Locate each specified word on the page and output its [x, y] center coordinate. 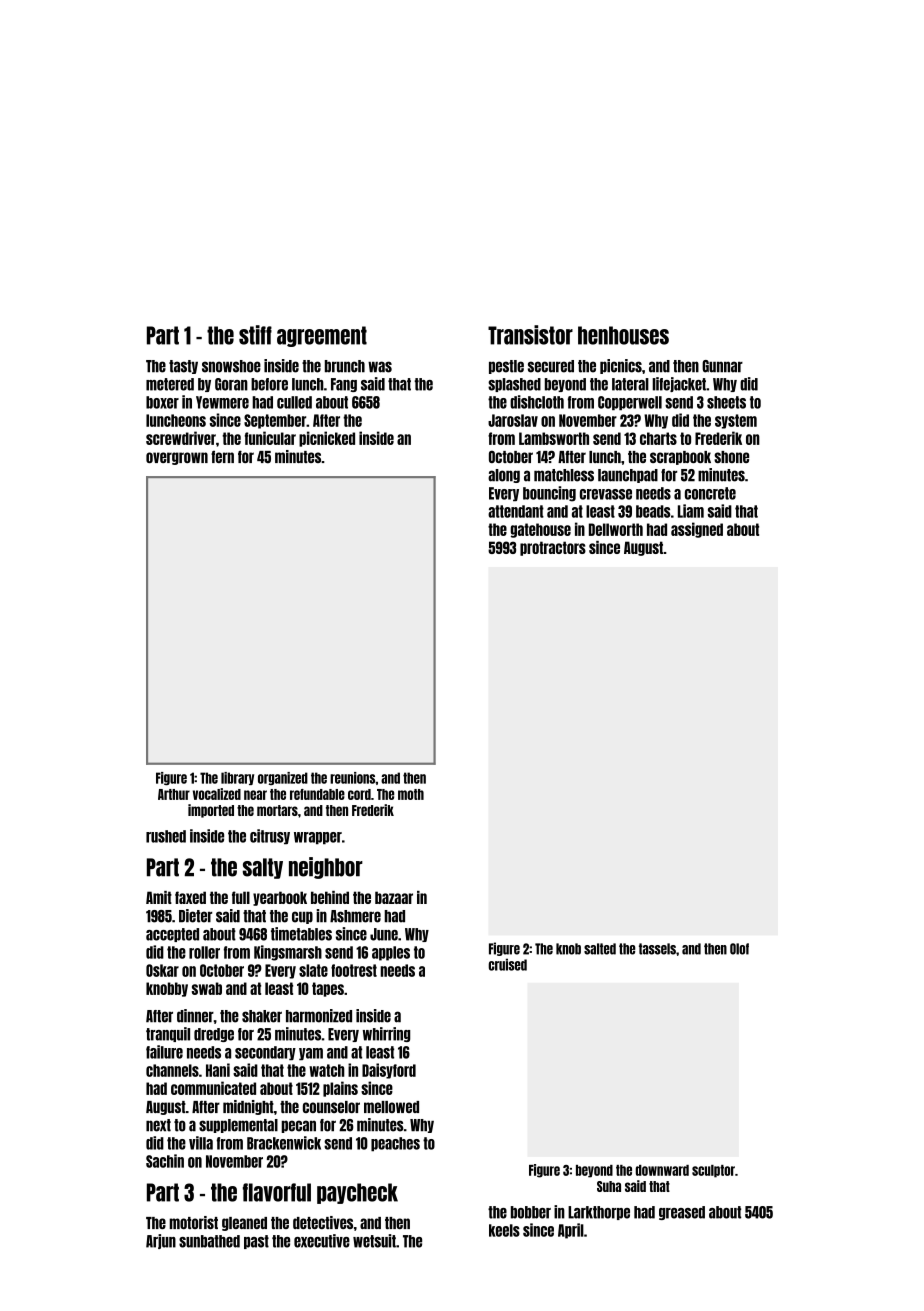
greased [682, 1213]
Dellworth [616, 529]
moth [411, 794]
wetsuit [374, 1241]
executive [322, 1241]
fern [222, 457]
